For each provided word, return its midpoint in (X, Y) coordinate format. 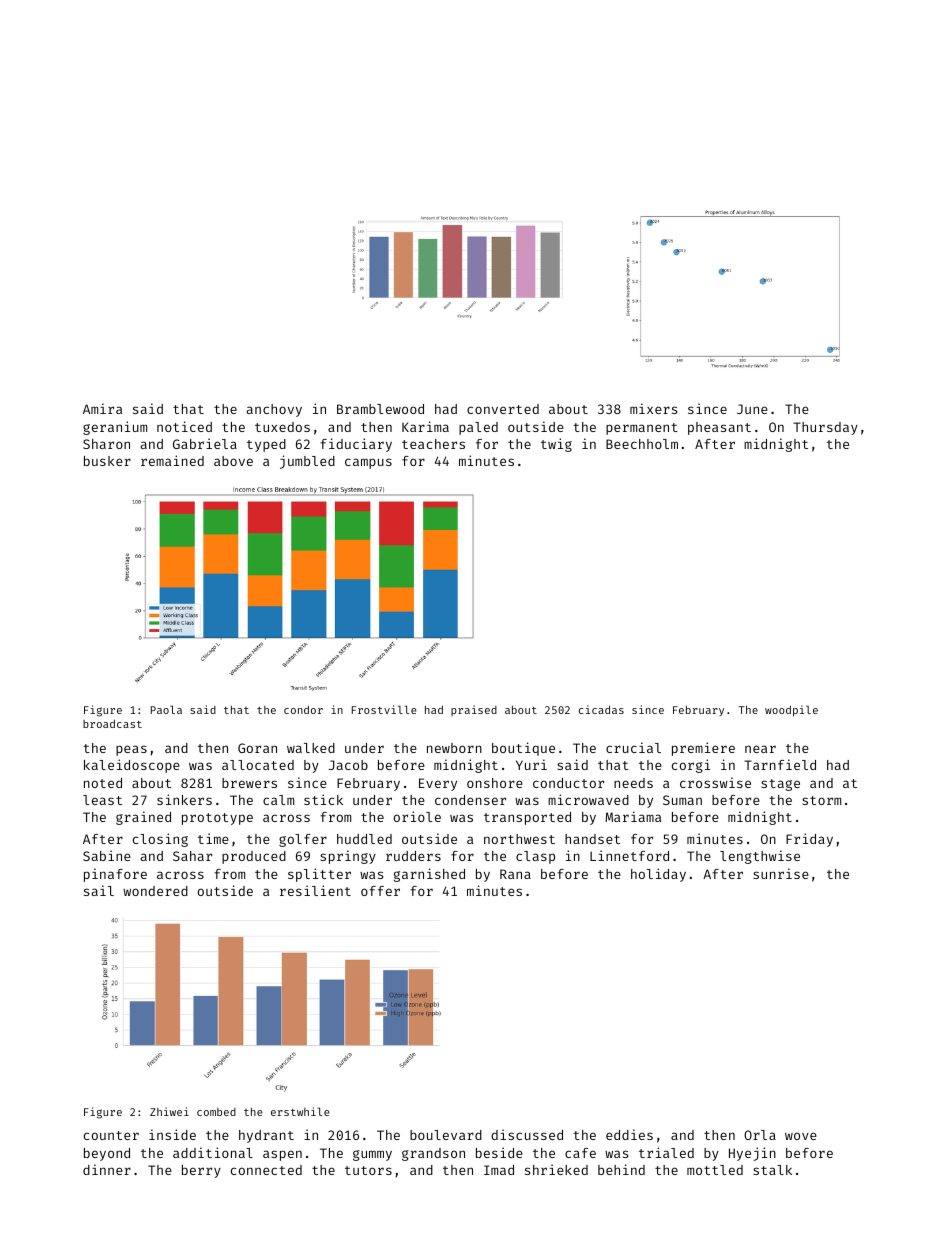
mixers (653, 408)
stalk (772, 1170)
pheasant (719, 428)
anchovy (274, 410)
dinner (107, 1169)
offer (380, 891)
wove (801, 1136)
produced (254, 857)
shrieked (556, 1169)
